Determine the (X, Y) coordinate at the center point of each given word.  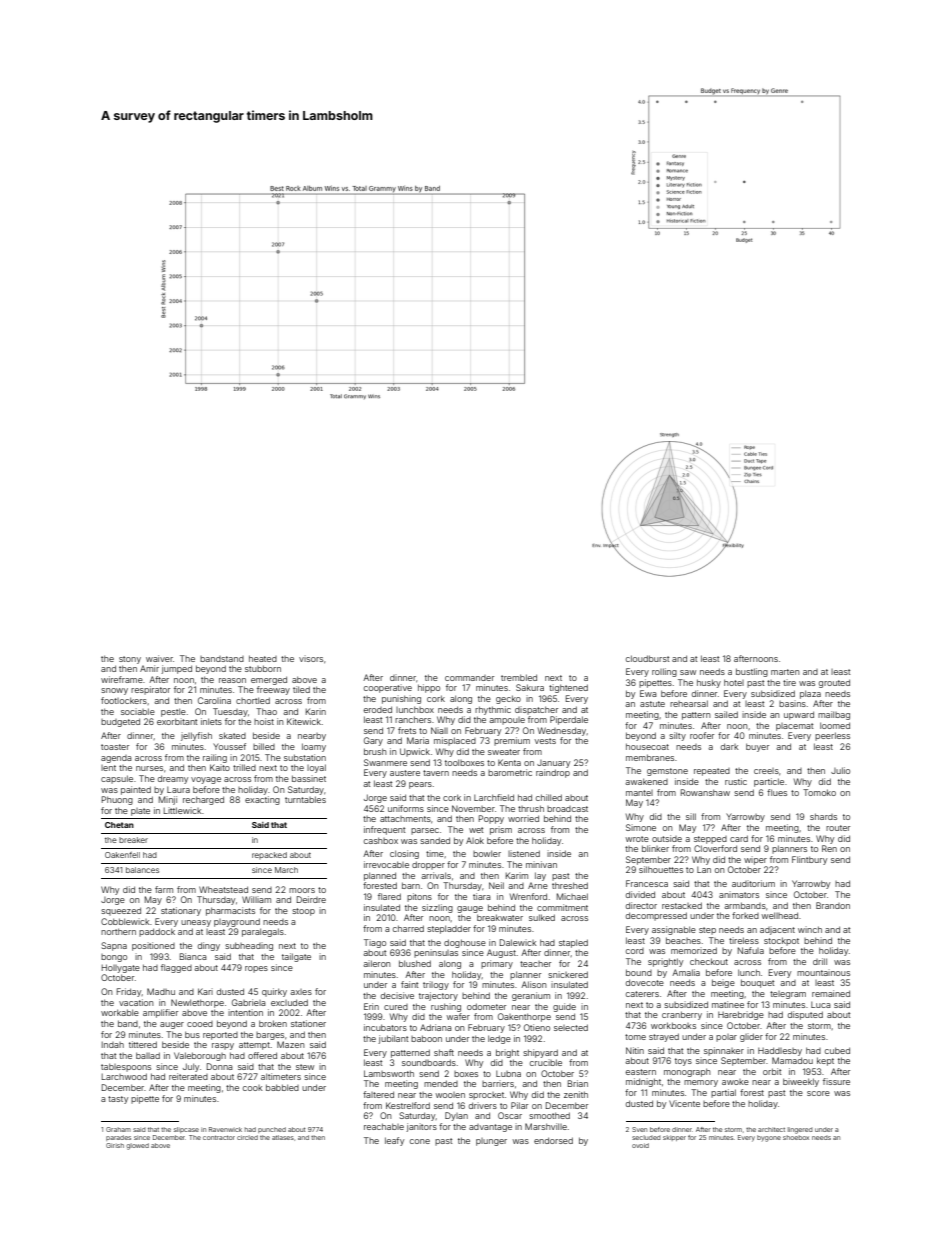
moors (302, 890)
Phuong (117, 800)
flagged (176, 968)
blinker (655, 848)
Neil (496, 885)
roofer (702, 735)
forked (745, 915)
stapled (573, 943)
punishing (401, 699)
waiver (159, 658)
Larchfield (494, 797)
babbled (282, 1087)
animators (739, 894)
